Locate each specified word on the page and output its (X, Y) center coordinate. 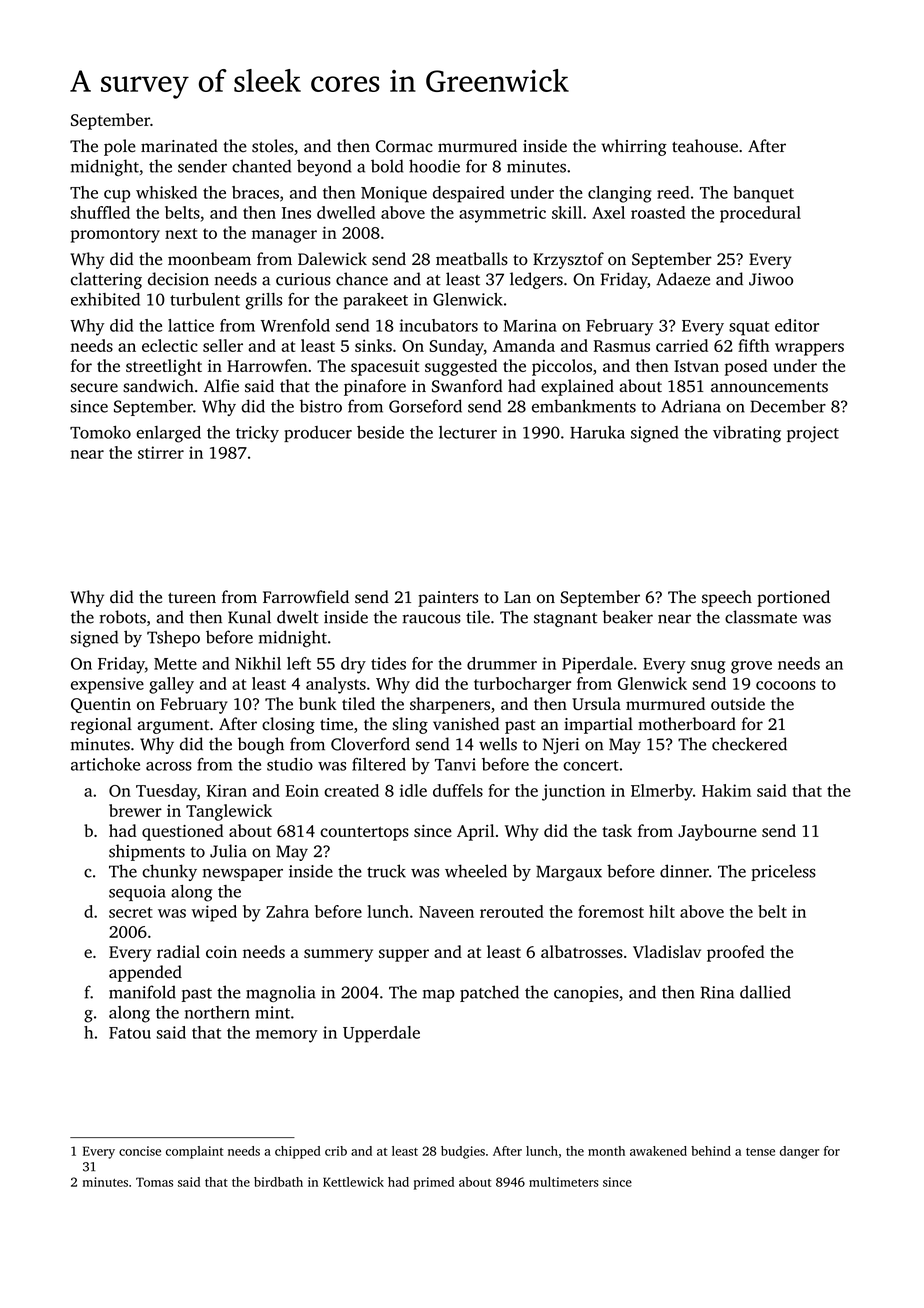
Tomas (154, 1182)
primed (434, 1183)
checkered (749, 744)
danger (799, 1152)
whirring (634, 147)
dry (353, 665)
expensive (107, 685)
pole (120, 147)
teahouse (705, 146)
